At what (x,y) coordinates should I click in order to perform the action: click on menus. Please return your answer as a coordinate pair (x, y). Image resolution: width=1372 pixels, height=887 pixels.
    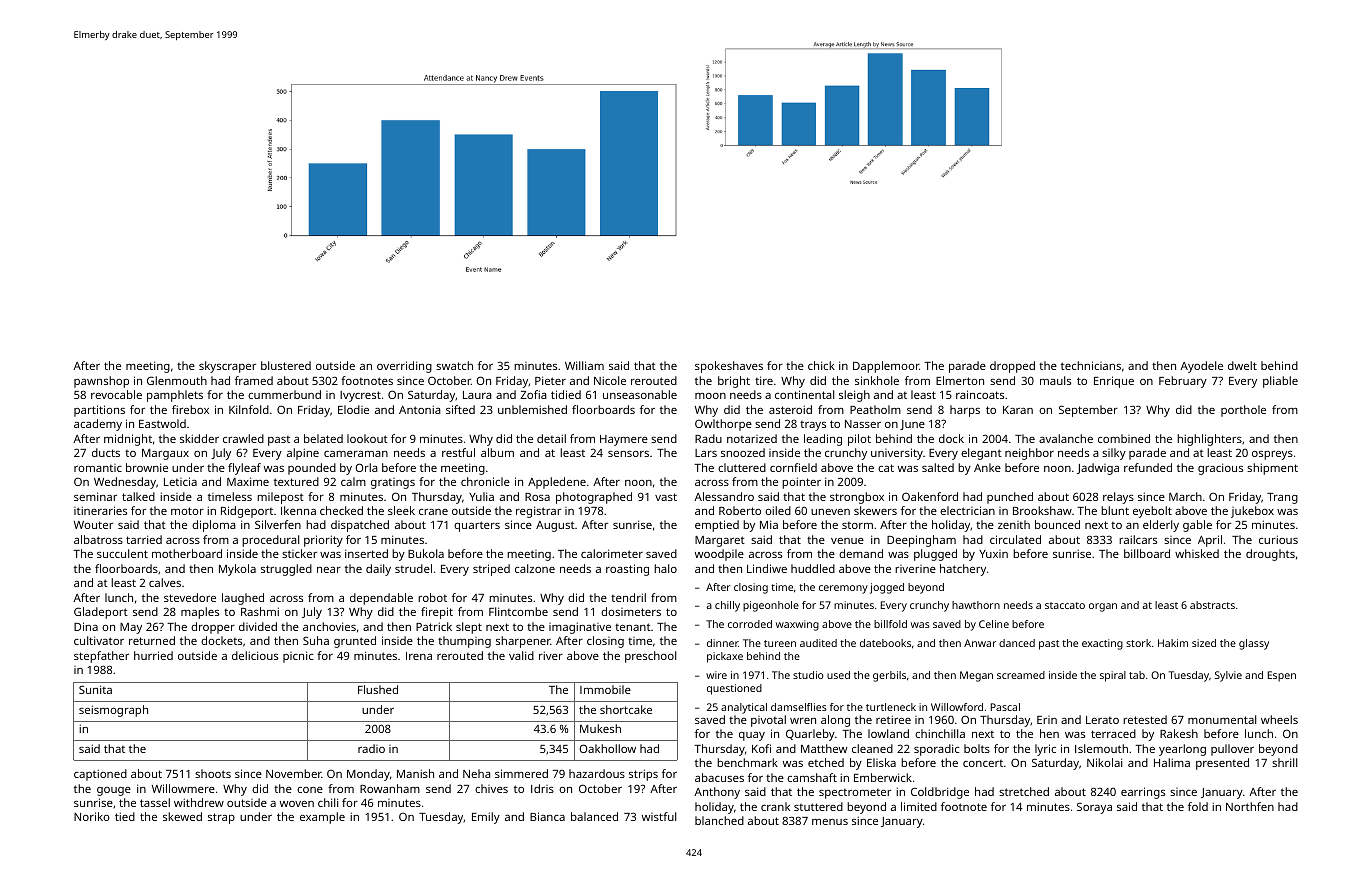
    Looking at the image, I should click on (830, 822).
